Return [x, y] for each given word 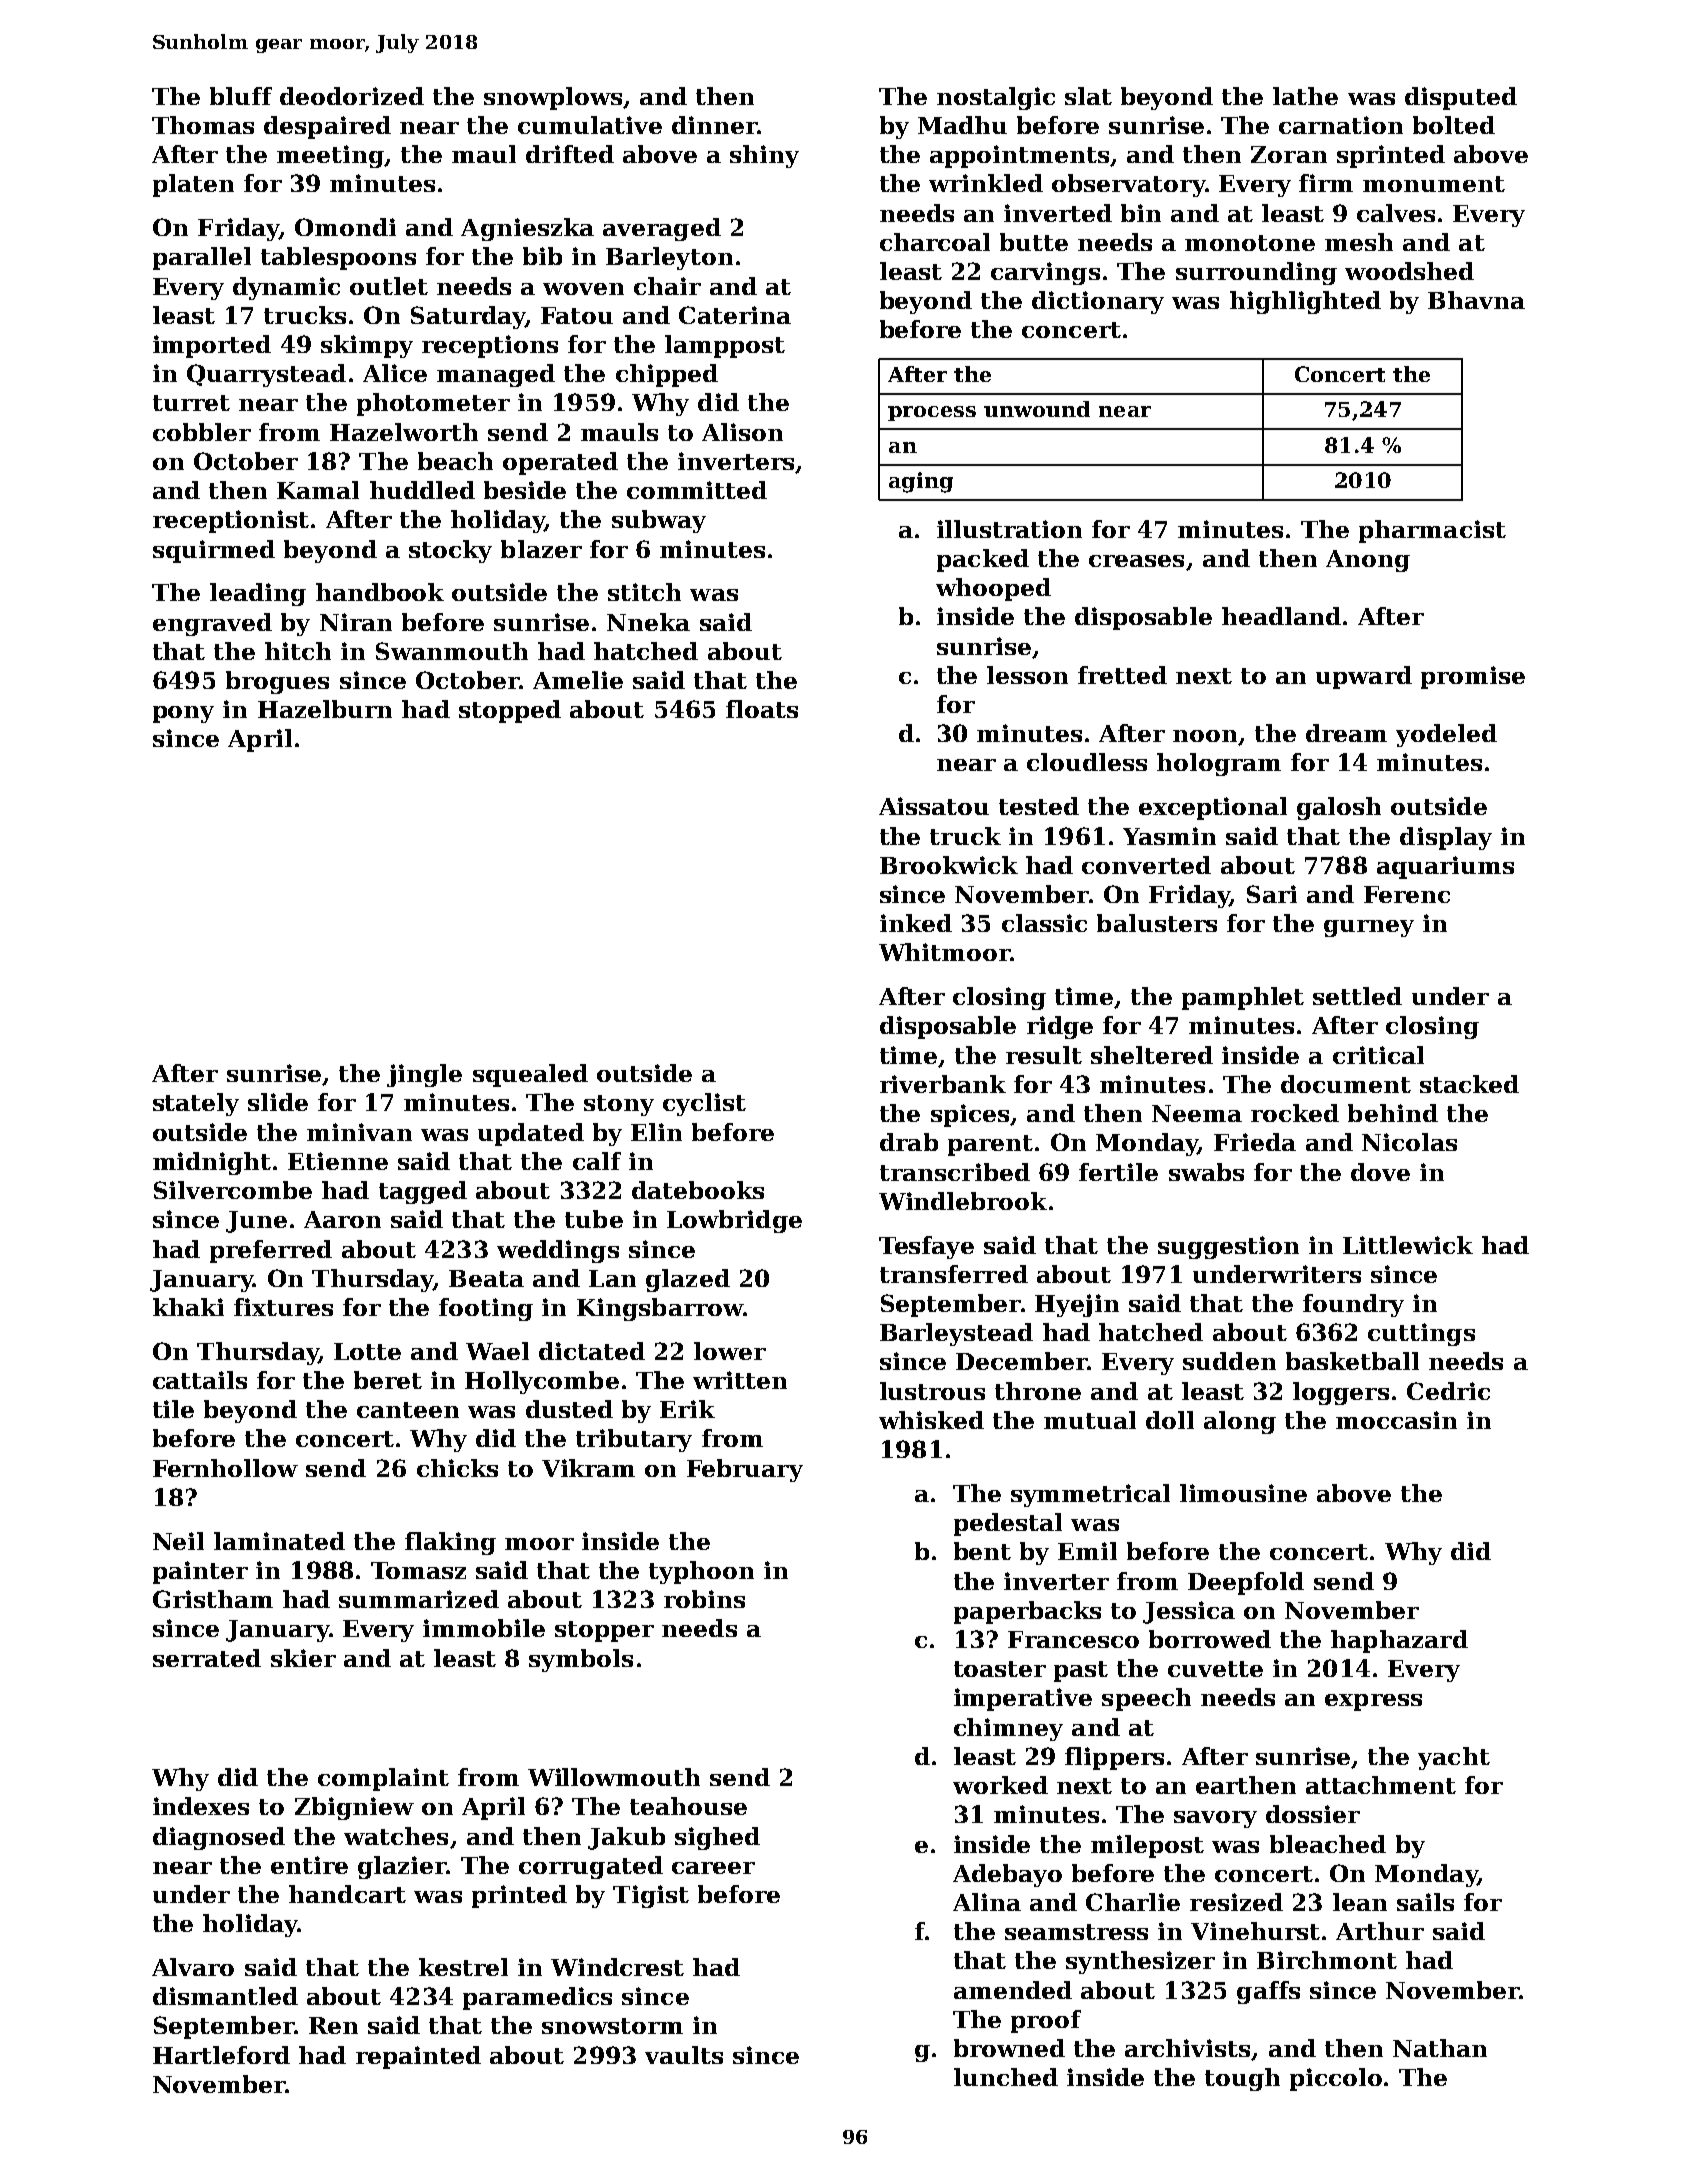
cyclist [704, 1104]
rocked [1295, 1113]
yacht [1454, 1758]
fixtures [283, 1307]
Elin [656, 1132]
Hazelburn [325, 709]
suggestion [1228, 1247]
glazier [402, 1867]
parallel [202, 258]
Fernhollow [225, 1468]
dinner [714, 125]
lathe [1305, 96]
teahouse [688, 1806]
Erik [687, 1409]
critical [1378, 1055]
